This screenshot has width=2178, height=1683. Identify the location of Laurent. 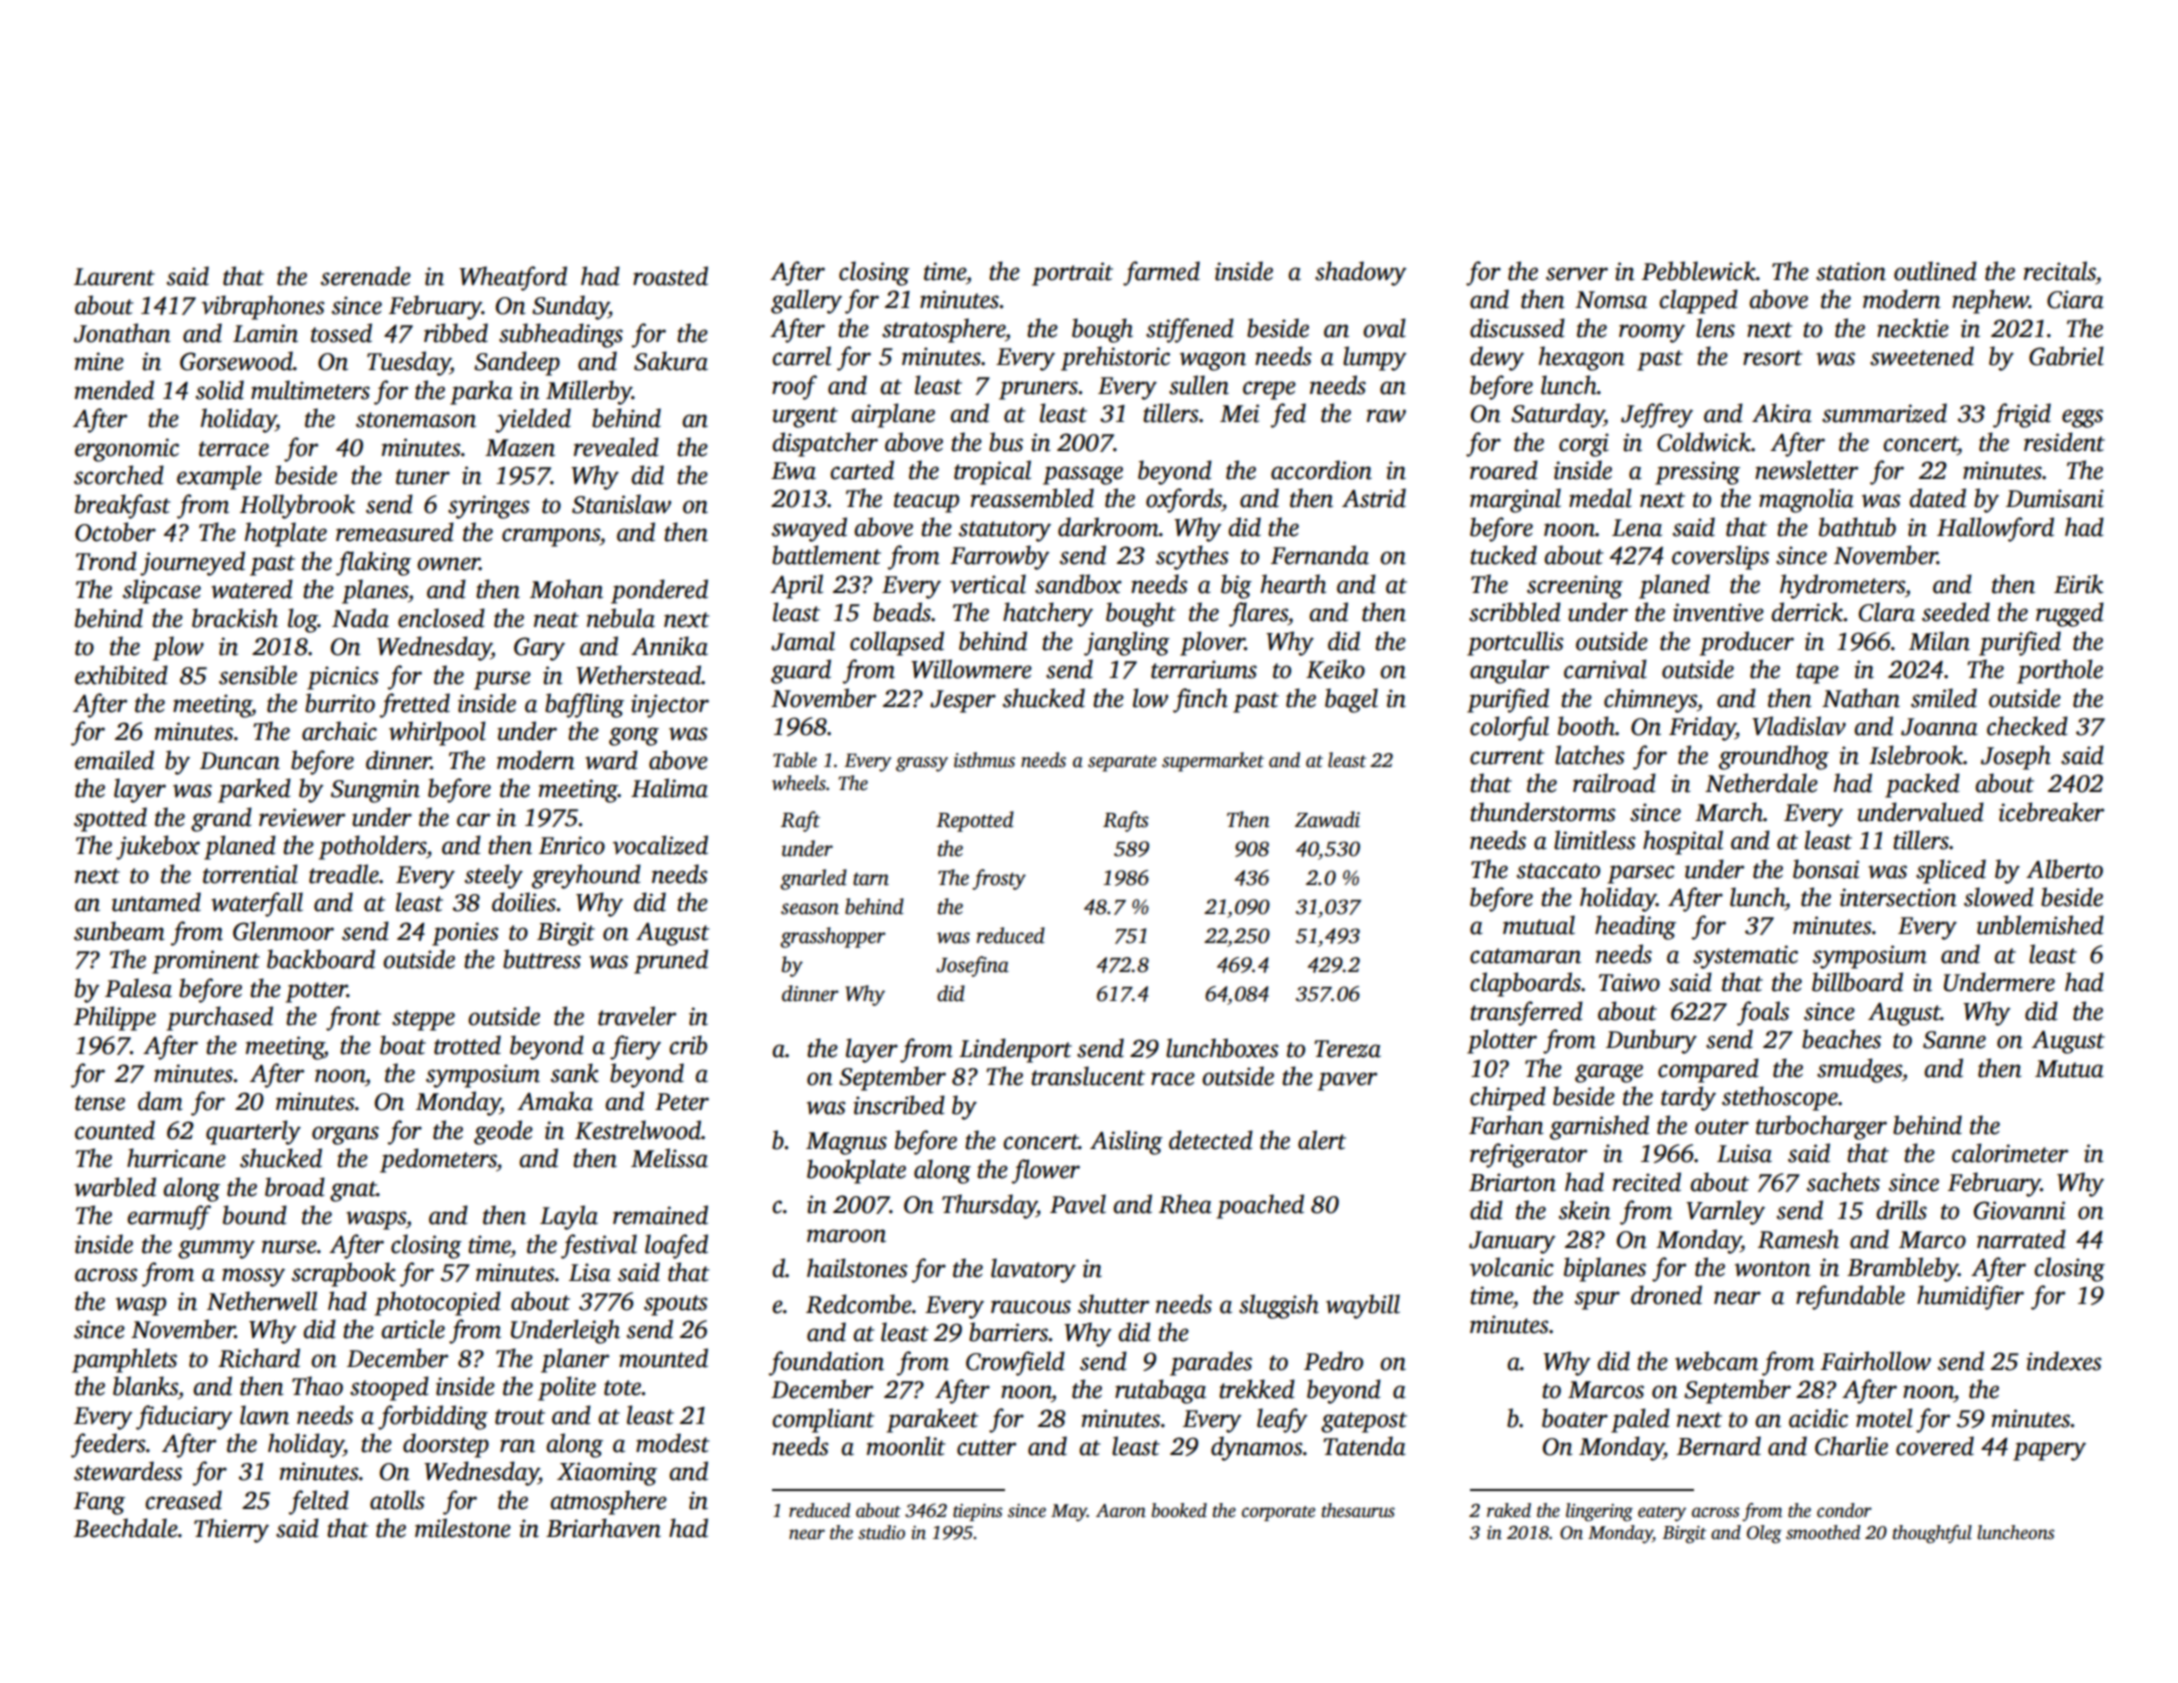
(114, 277).
